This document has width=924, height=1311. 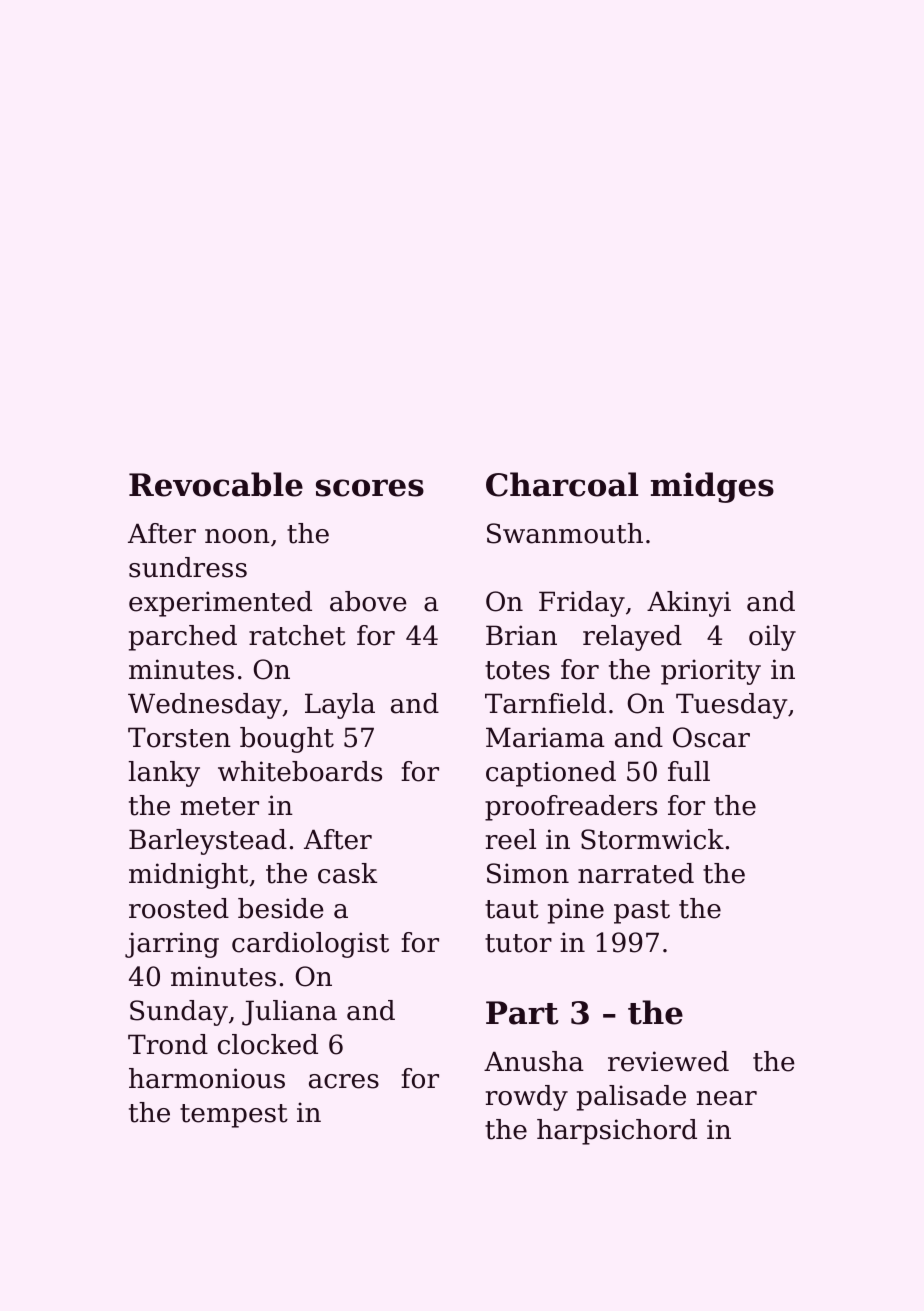 What do you see at coordinates (712, 487) in the document?
I see `midges` at bounding box center [712, 487].
